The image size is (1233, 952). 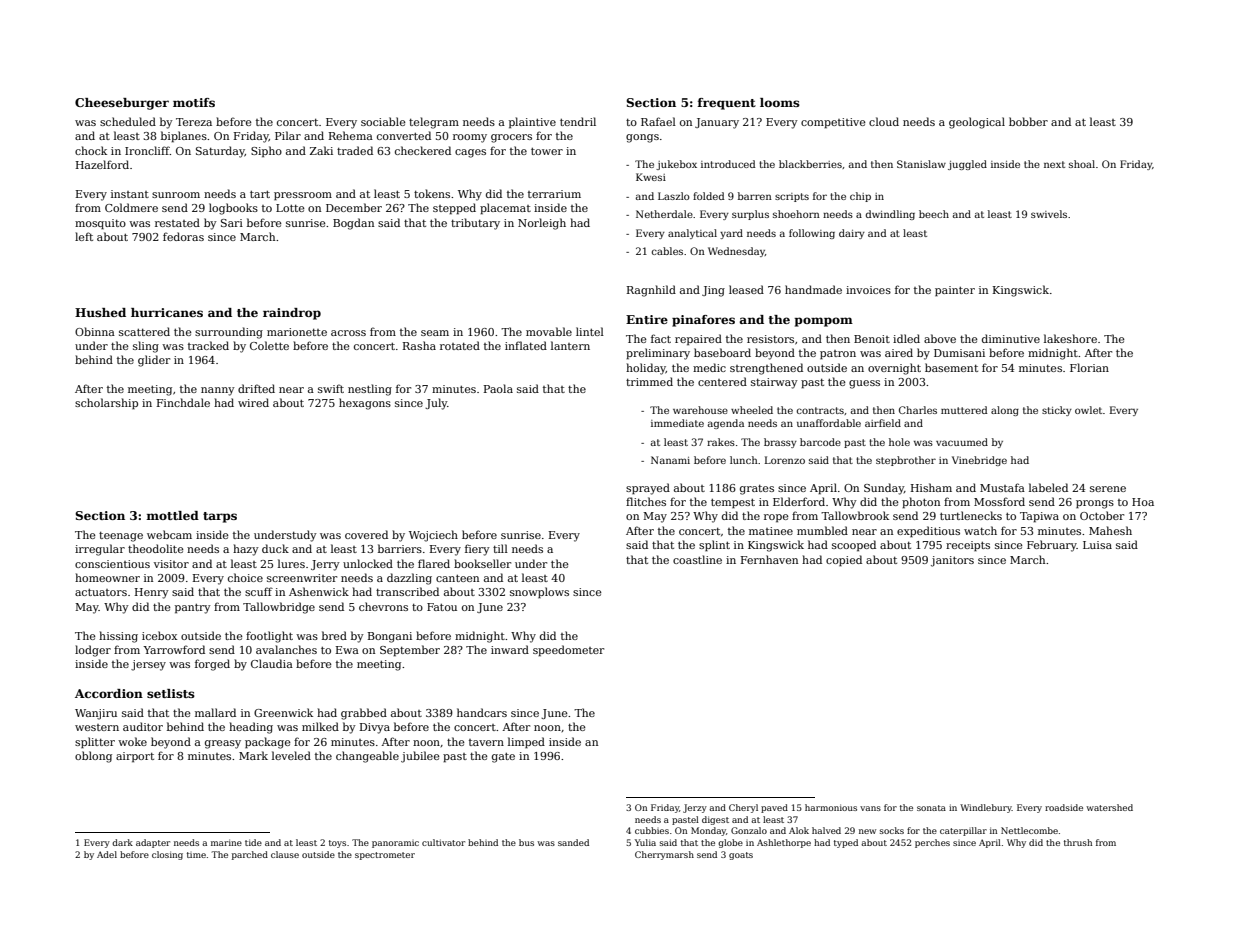 I want to click on raindrop, so click(x=292, y=314).
